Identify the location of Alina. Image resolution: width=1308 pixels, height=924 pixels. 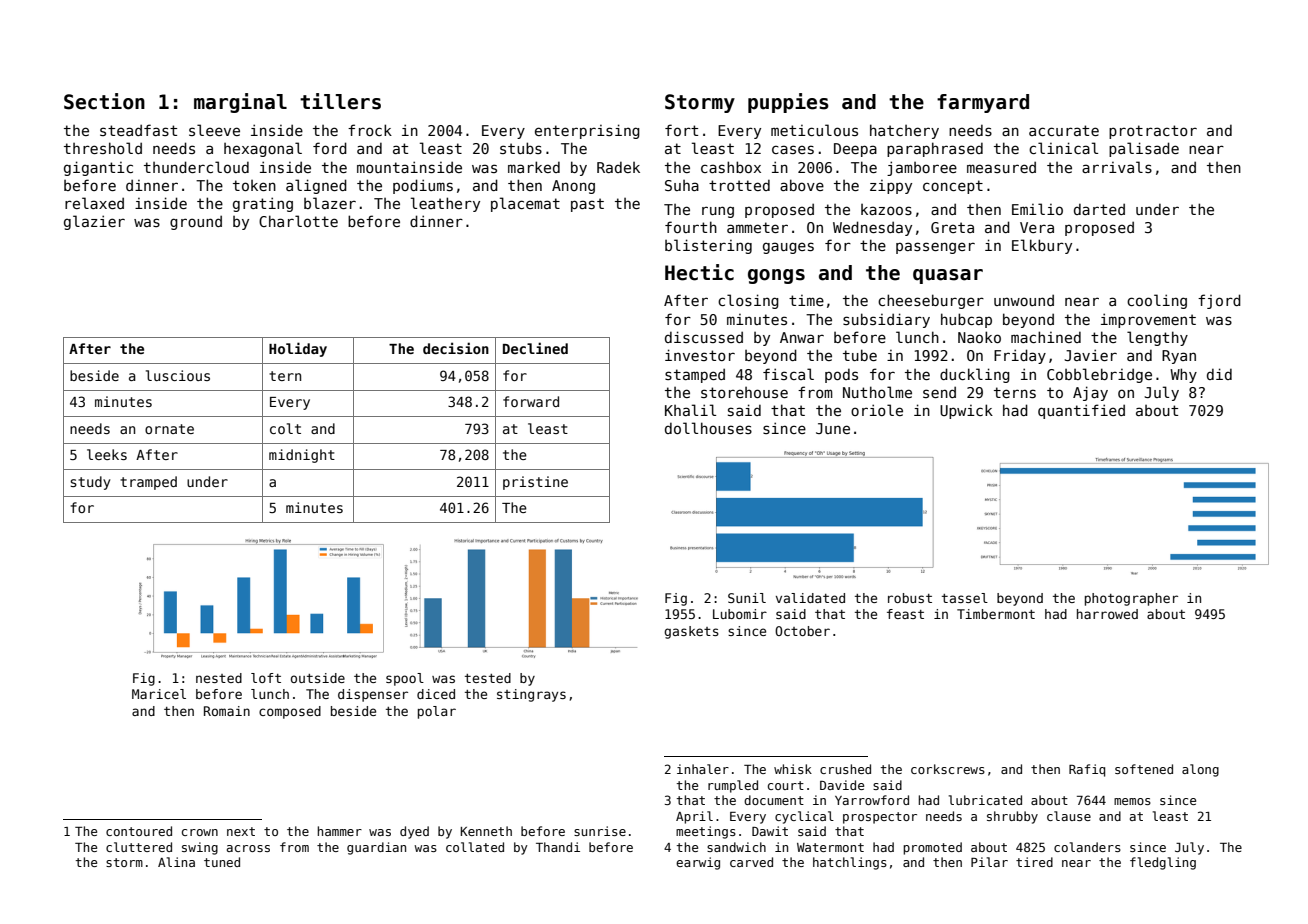
(176, 862).
